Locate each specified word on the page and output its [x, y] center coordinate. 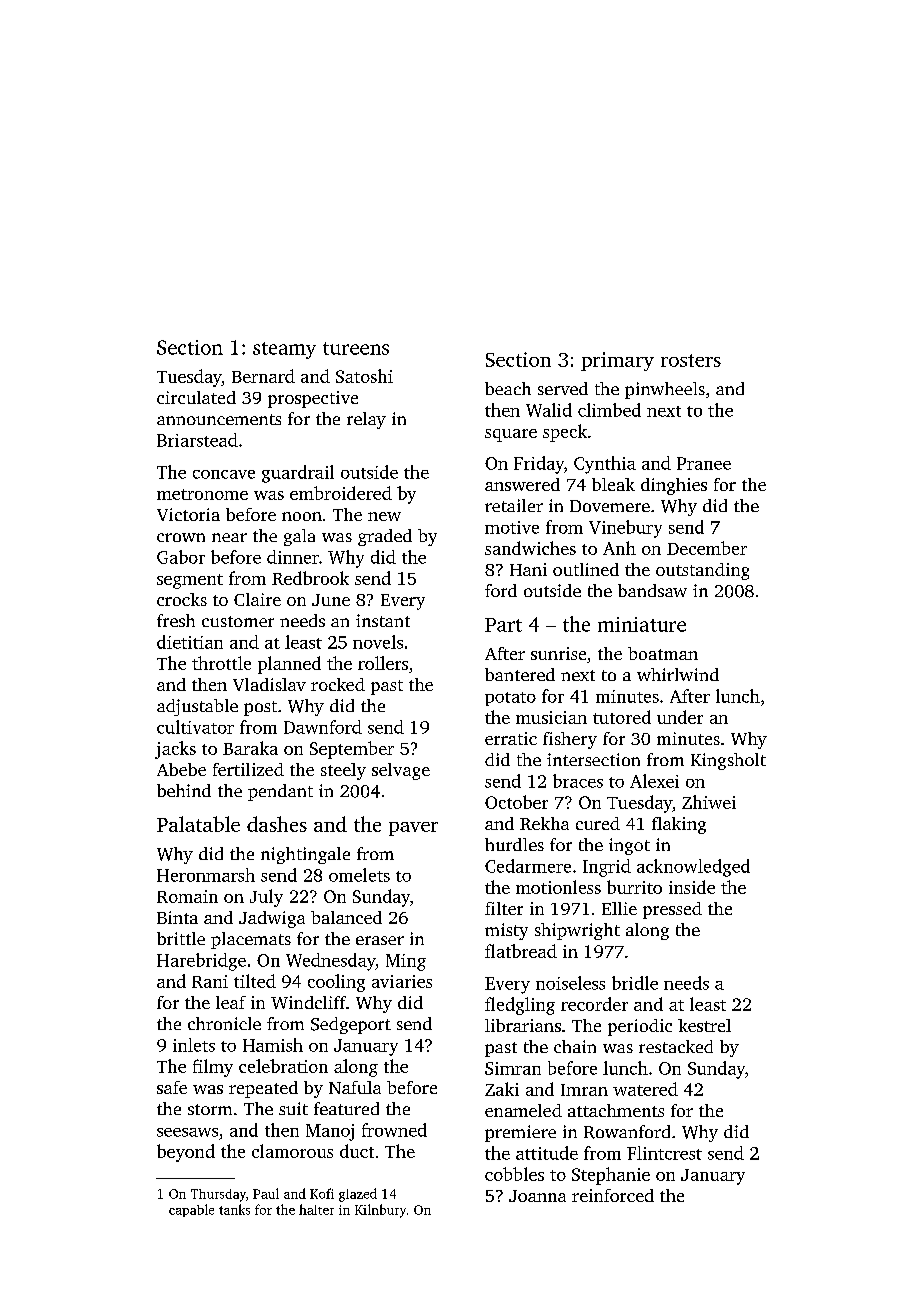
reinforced [613, 1195]
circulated [196, 397]
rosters [691, 360]
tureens [356, 348]
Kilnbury [380, 1211]
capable [191, 1210]
